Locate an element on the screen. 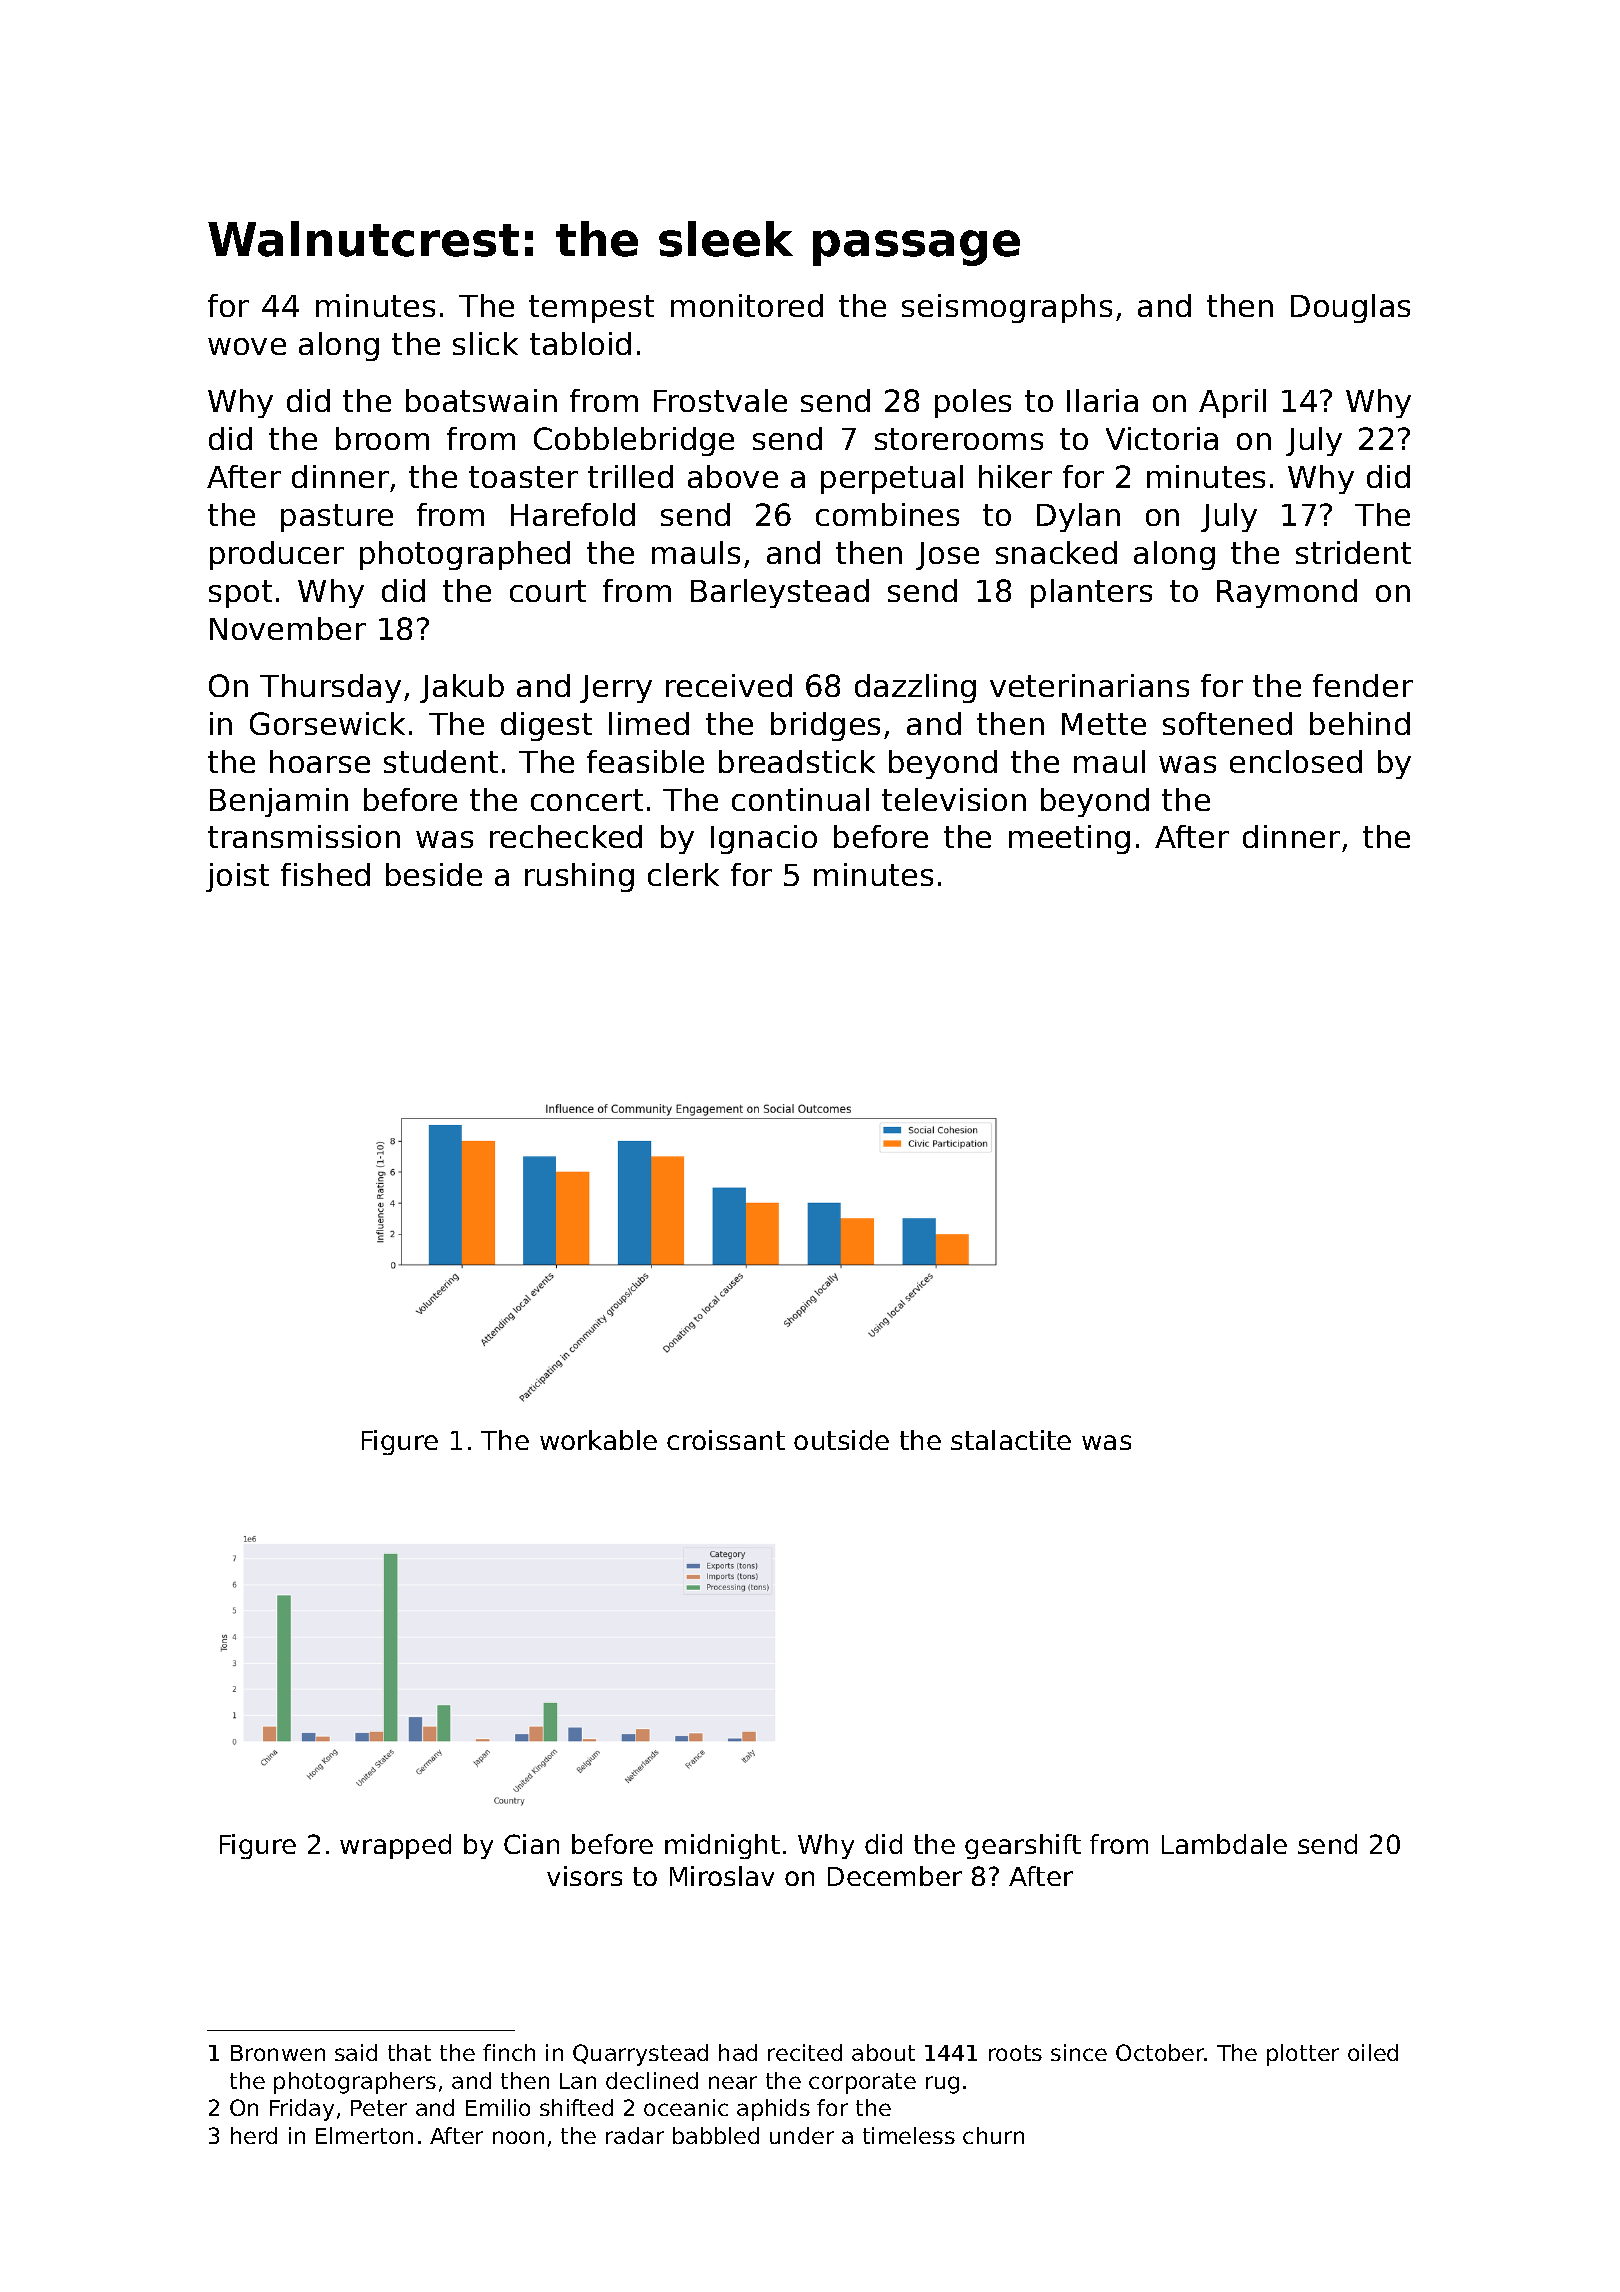 This screenshot has height=2292, width=1620. wrapped is located at coordinates (395, 1846).
